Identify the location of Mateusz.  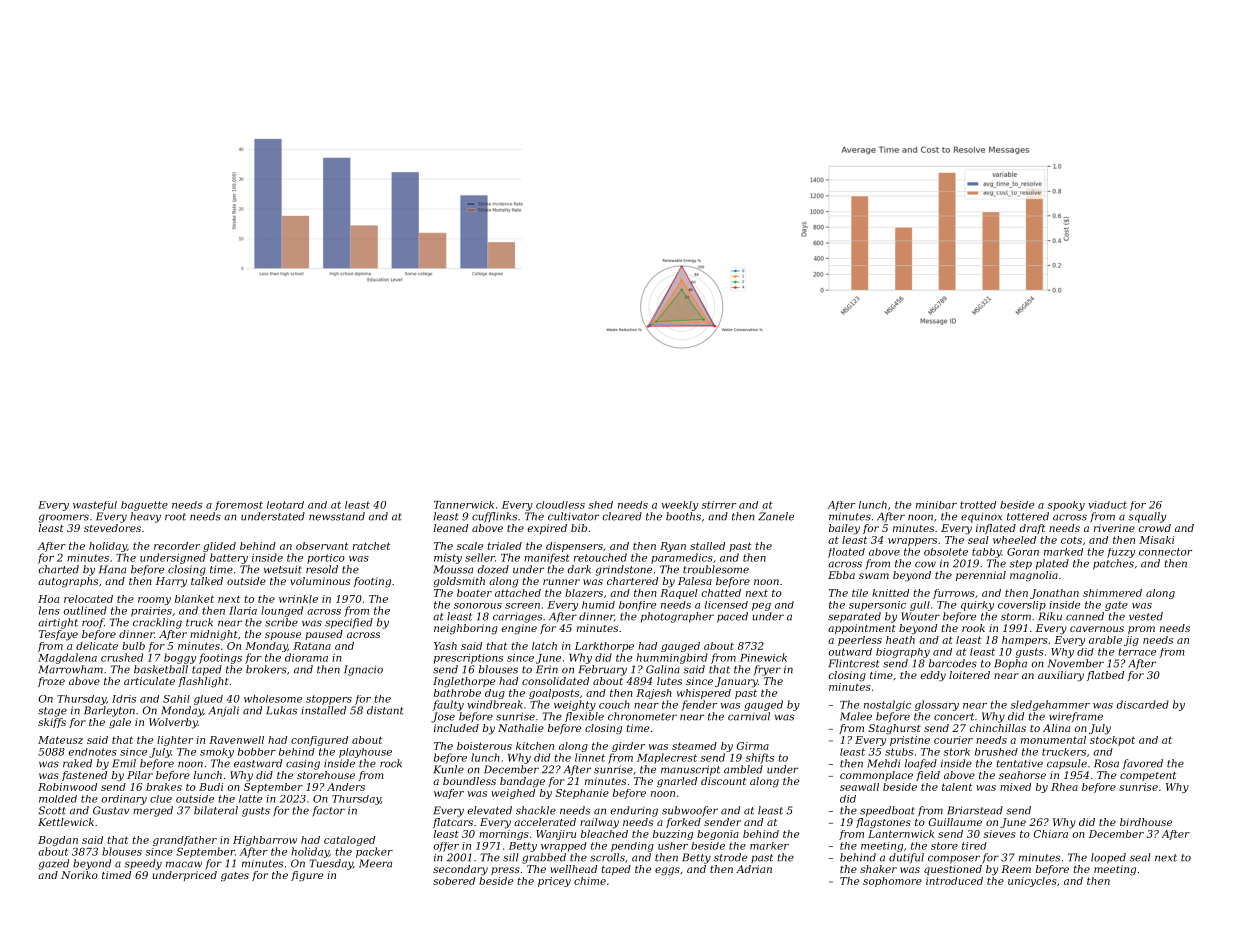
(60, 740).
